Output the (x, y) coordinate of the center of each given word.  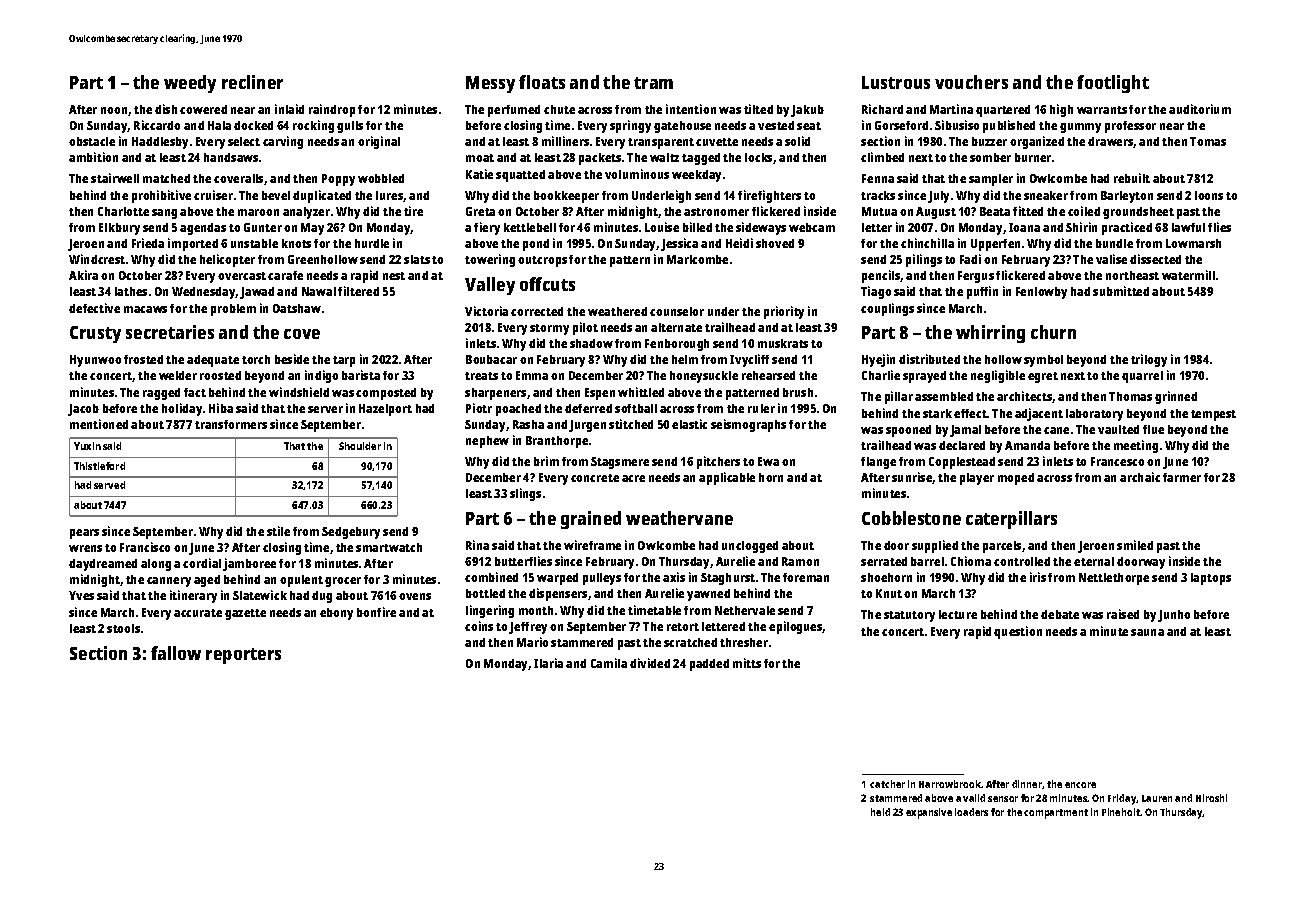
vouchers (971, 82)
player (977, 479)
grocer (343, 582)
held (880, 812)
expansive (929, 813)
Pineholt (1121, 812)
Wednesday (204, 293)
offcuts (547, 284)
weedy (190, 84)
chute (559, 109)
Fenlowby (1041, 293)
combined (491, 577)
